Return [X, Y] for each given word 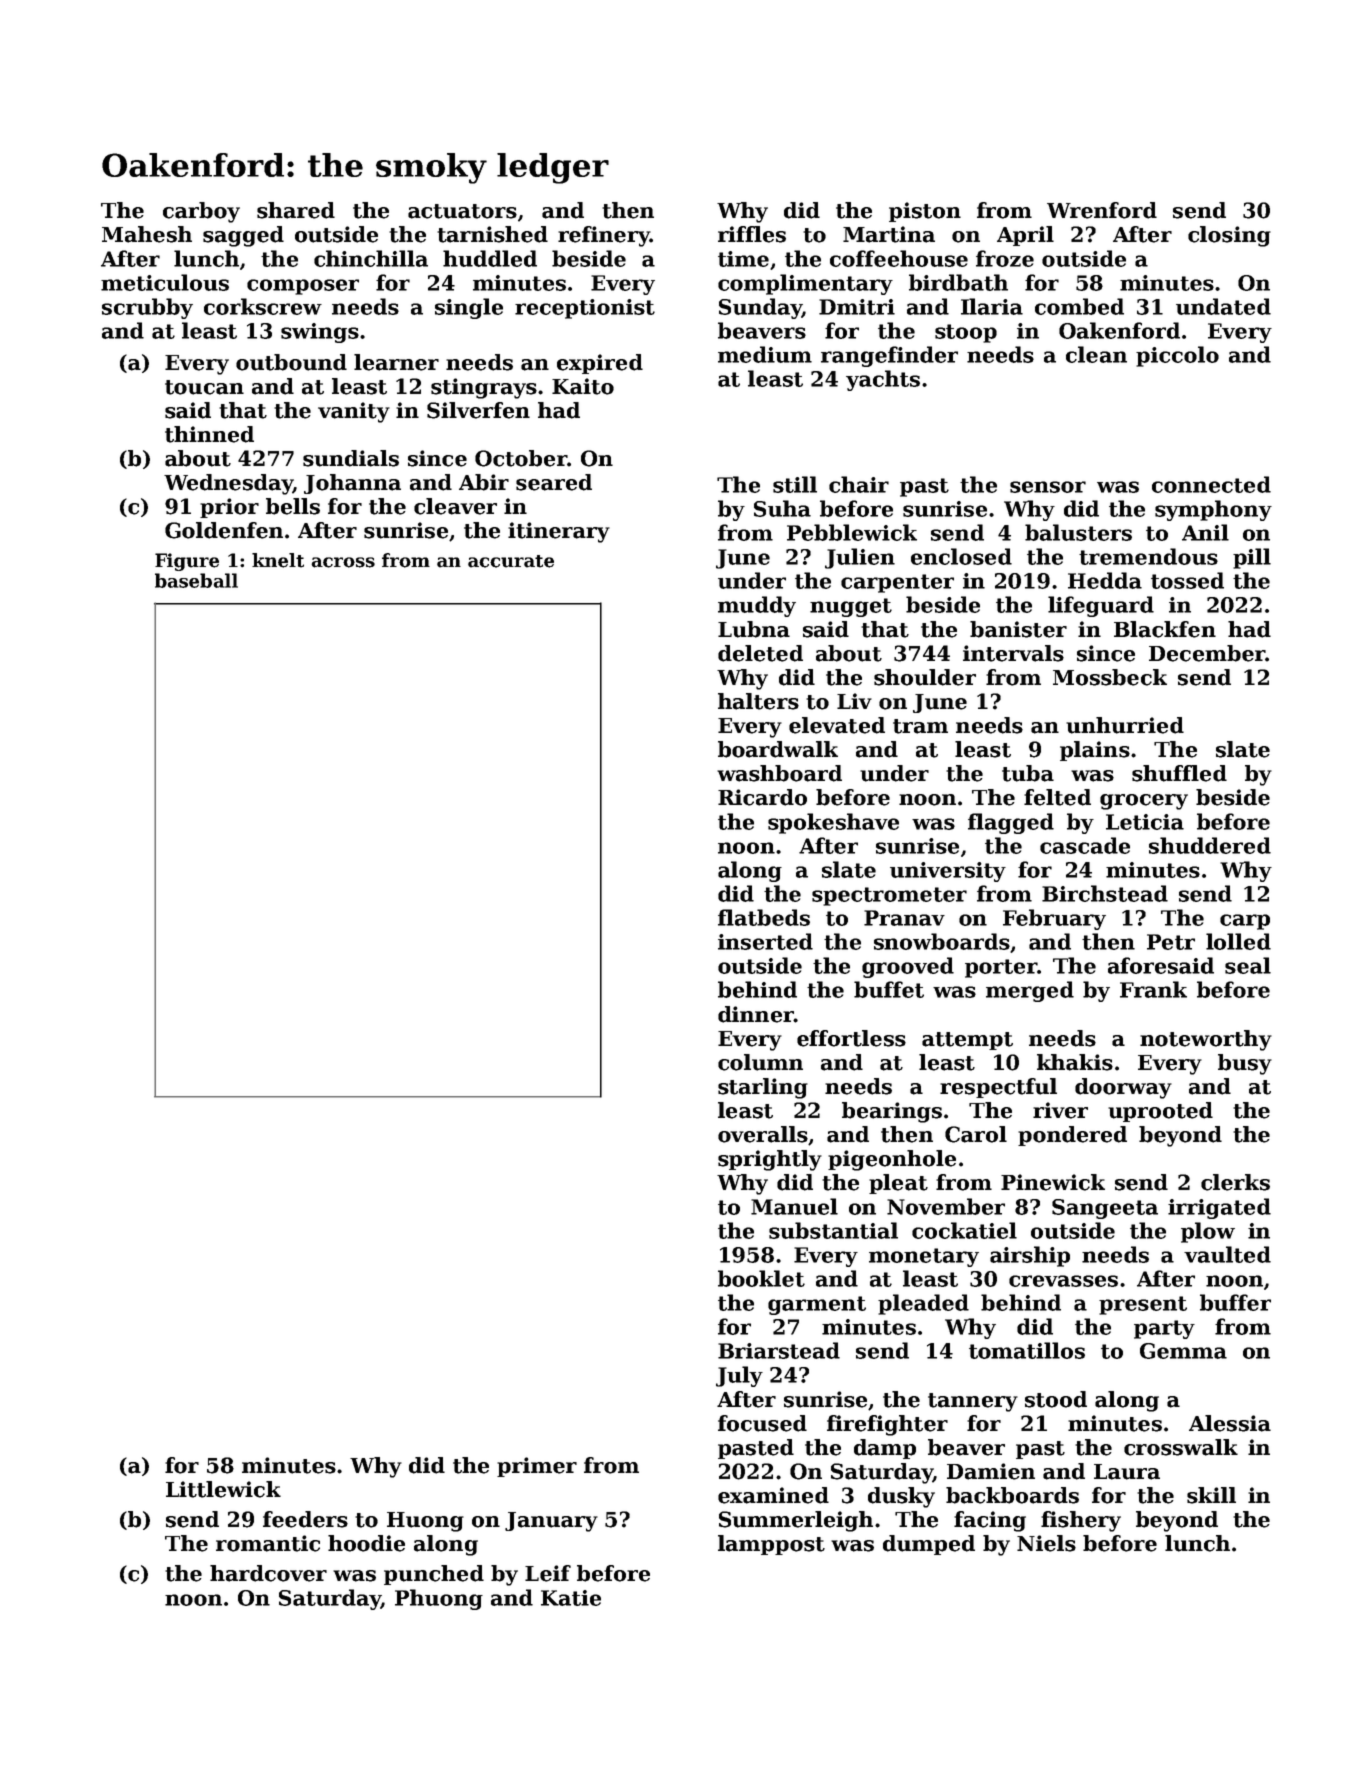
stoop [966, 333]
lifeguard [1101, 606]
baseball [196, 580]
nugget [851, 607]
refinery [604, 236]
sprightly [770, 1160]
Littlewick [223, 1489]
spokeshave [833, 823]
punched [434, 1575]
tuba [1028, 773]
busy [1245, 1064]
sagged [243, 236]
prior [229, 508]
